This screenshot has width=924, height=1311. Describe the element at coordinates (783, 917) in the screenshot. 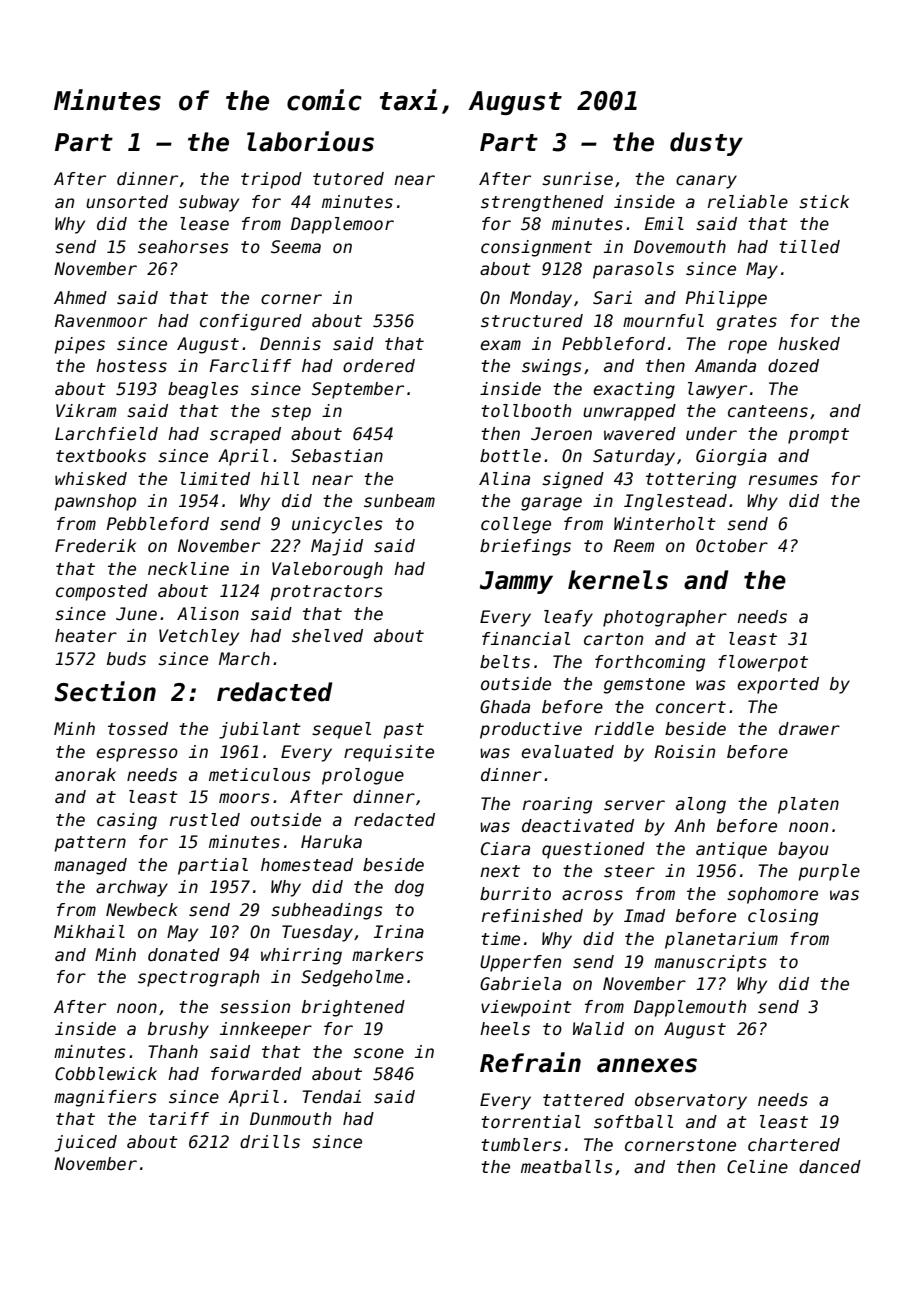

I see `closing` at that location.
